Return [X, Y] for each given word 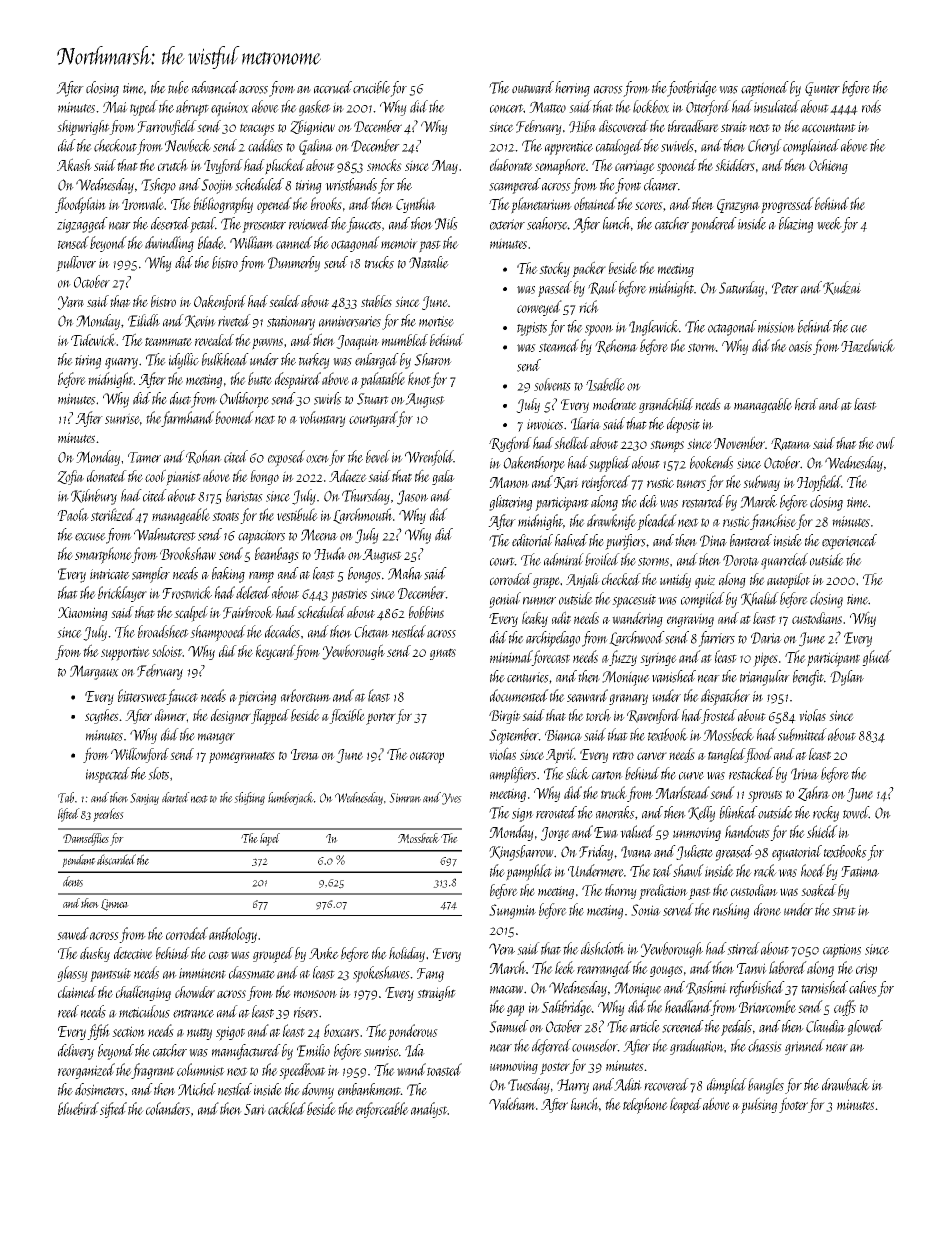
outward [533, 87]
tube [178, 87]
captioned [765, 89]
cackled [287, 1108]
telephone [645, 1105]
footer [793, 1105]
